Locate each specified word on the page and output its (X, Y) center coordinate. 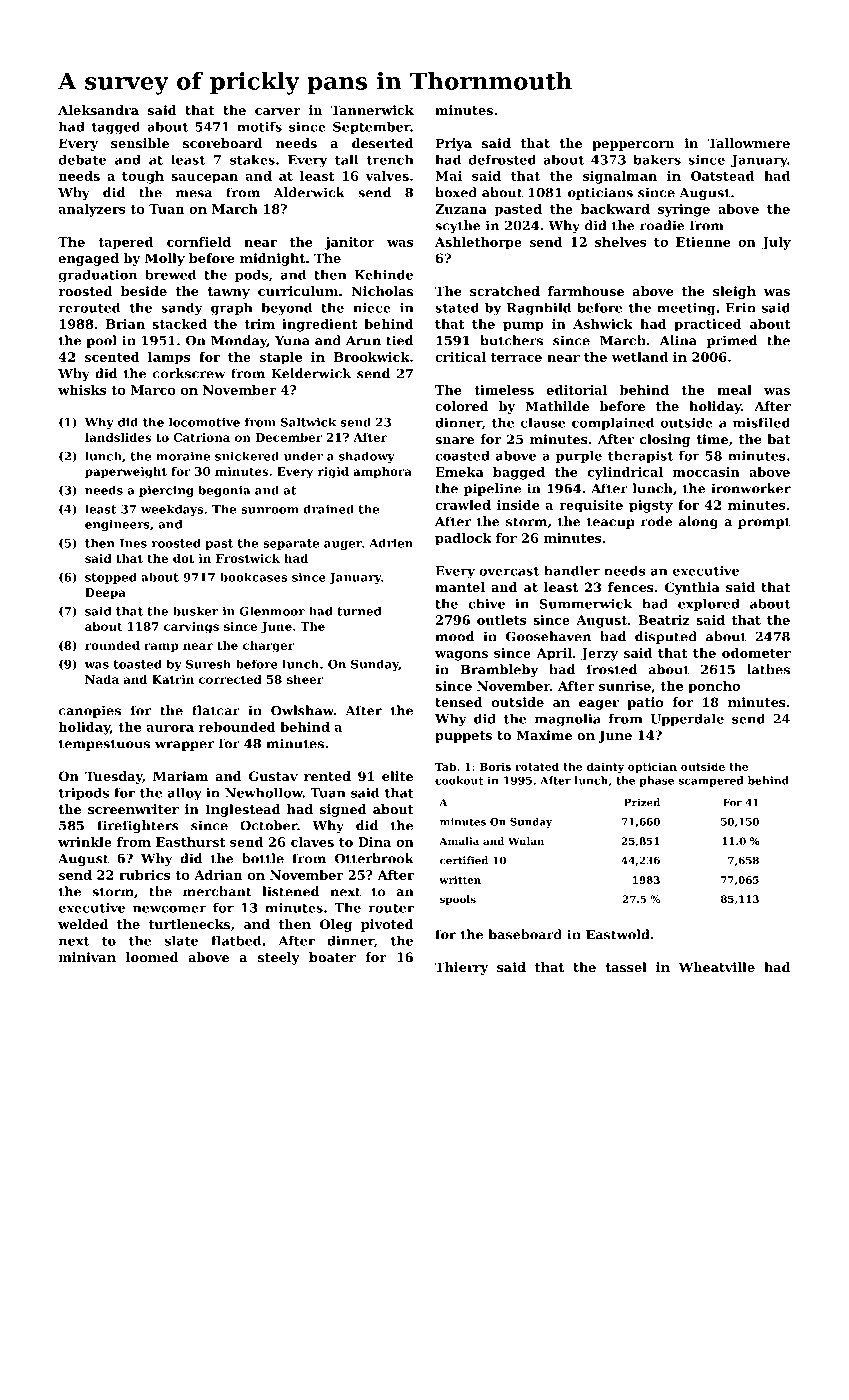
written (460, 880)
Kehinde (383, 274)
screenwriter (133, 809)
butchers (511, 340)
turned (359, 611)
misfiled (761, 422)
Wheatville (717, 967)
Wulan (526, 841)
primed (732, 341)
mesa (194, 194)
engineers (117, 525)
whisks (82, 390)
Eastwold (618, 934)
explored (709, 604)
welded (83, 924)
